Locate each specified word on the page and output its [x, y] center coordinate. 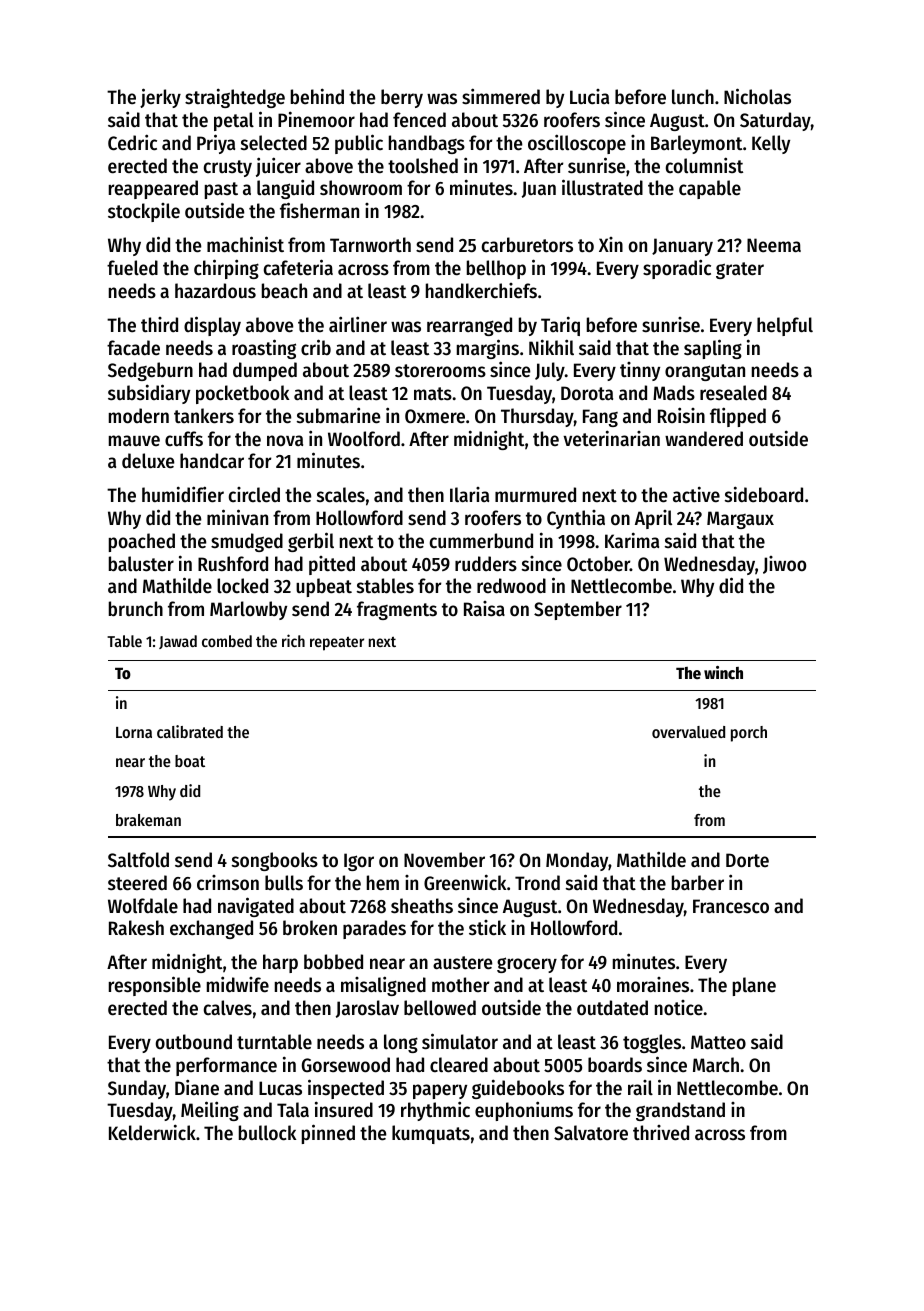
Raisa [484, 609]
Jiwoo [784, 565]
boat [190, 761]
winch [723, 673]
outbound [194, 1042]
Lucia [589, 97]
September [578, 610]
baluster [141, 564]
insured [344, 1109]
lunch [693, 97]
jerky [160, 98]
